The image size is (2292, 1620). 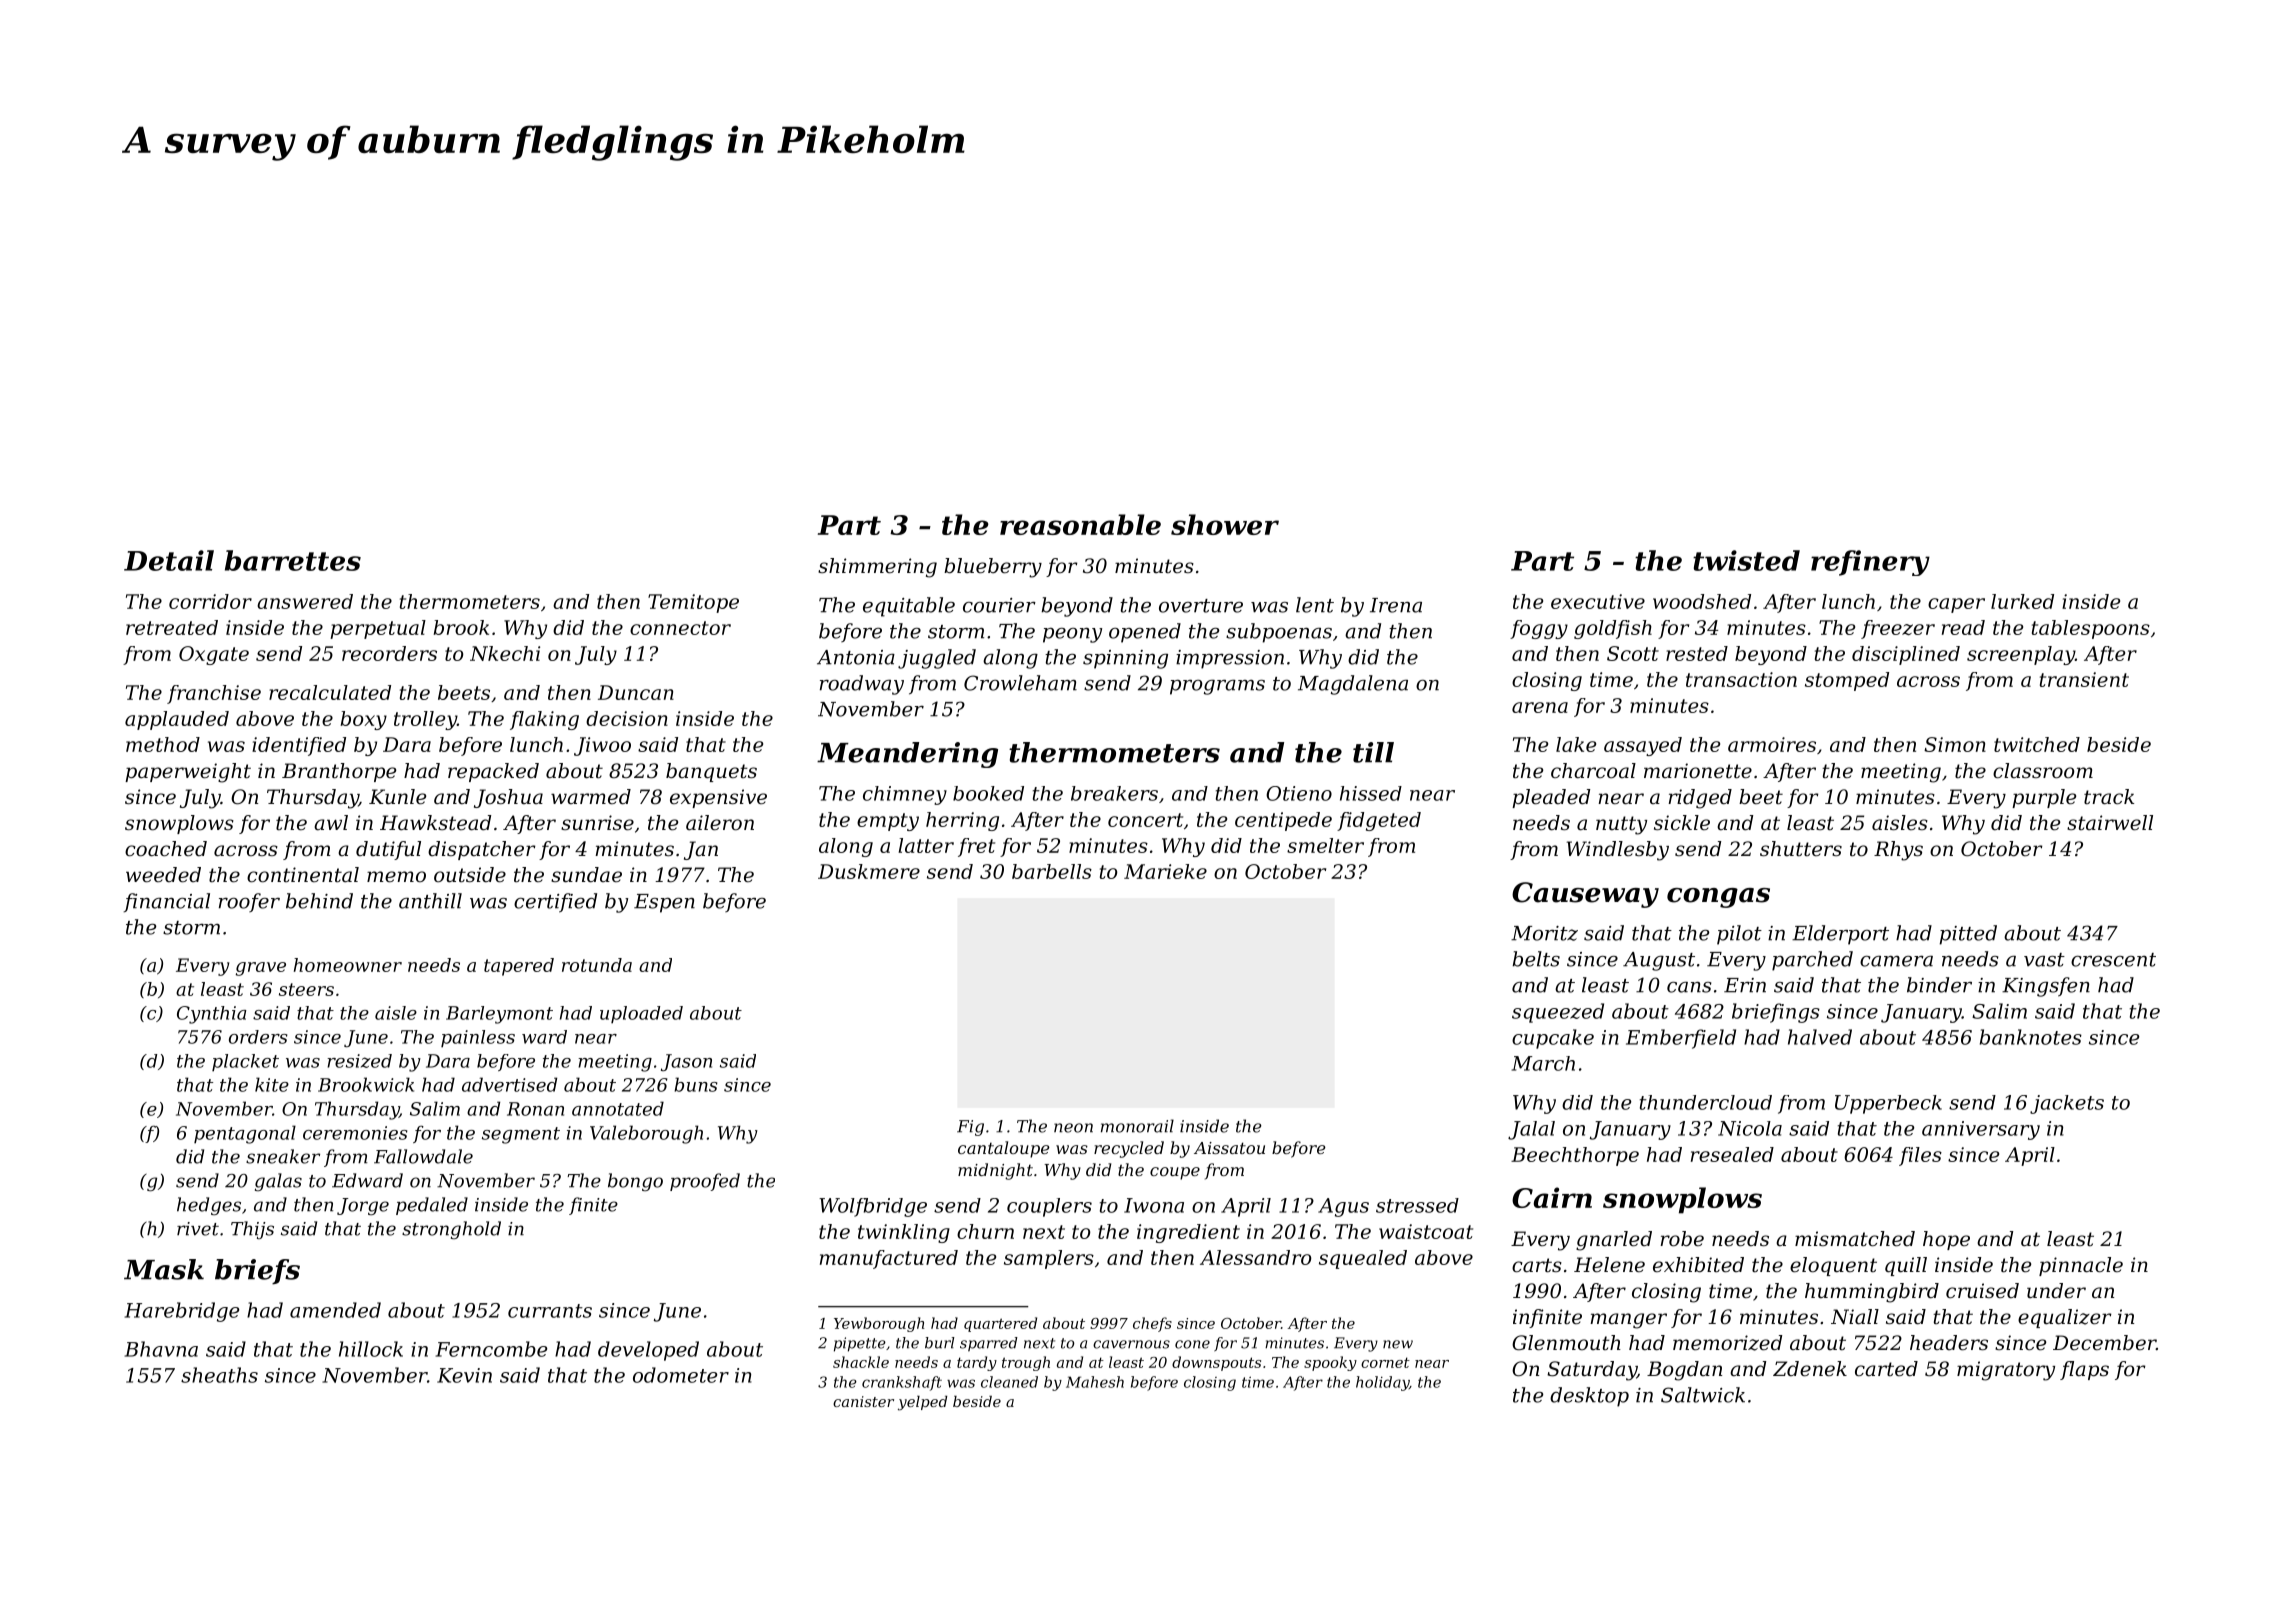 I want to click on Fig, so click(x=970, y=1128).
